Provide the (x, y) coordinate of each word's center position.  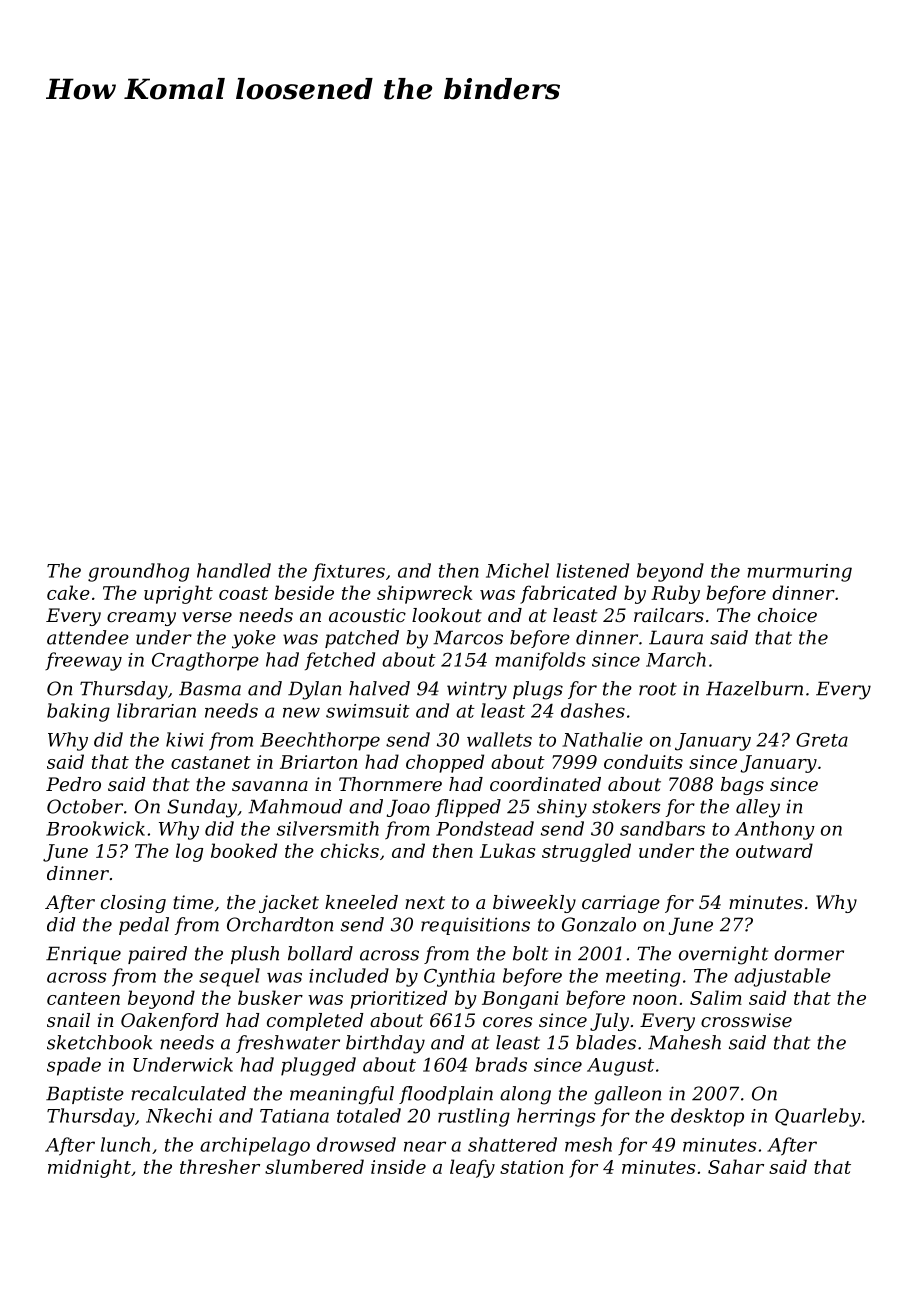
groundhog (138, 572)
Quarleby (818, 1117)
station (531, 1167)
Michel (517, 570)
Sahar (736, 1166)
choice (787, 615)
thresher (220, 1166)
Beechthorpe (320, 741)
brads (501, 1064)
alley (758, 808)
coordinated (545, 784)
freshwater (288, 1044)
